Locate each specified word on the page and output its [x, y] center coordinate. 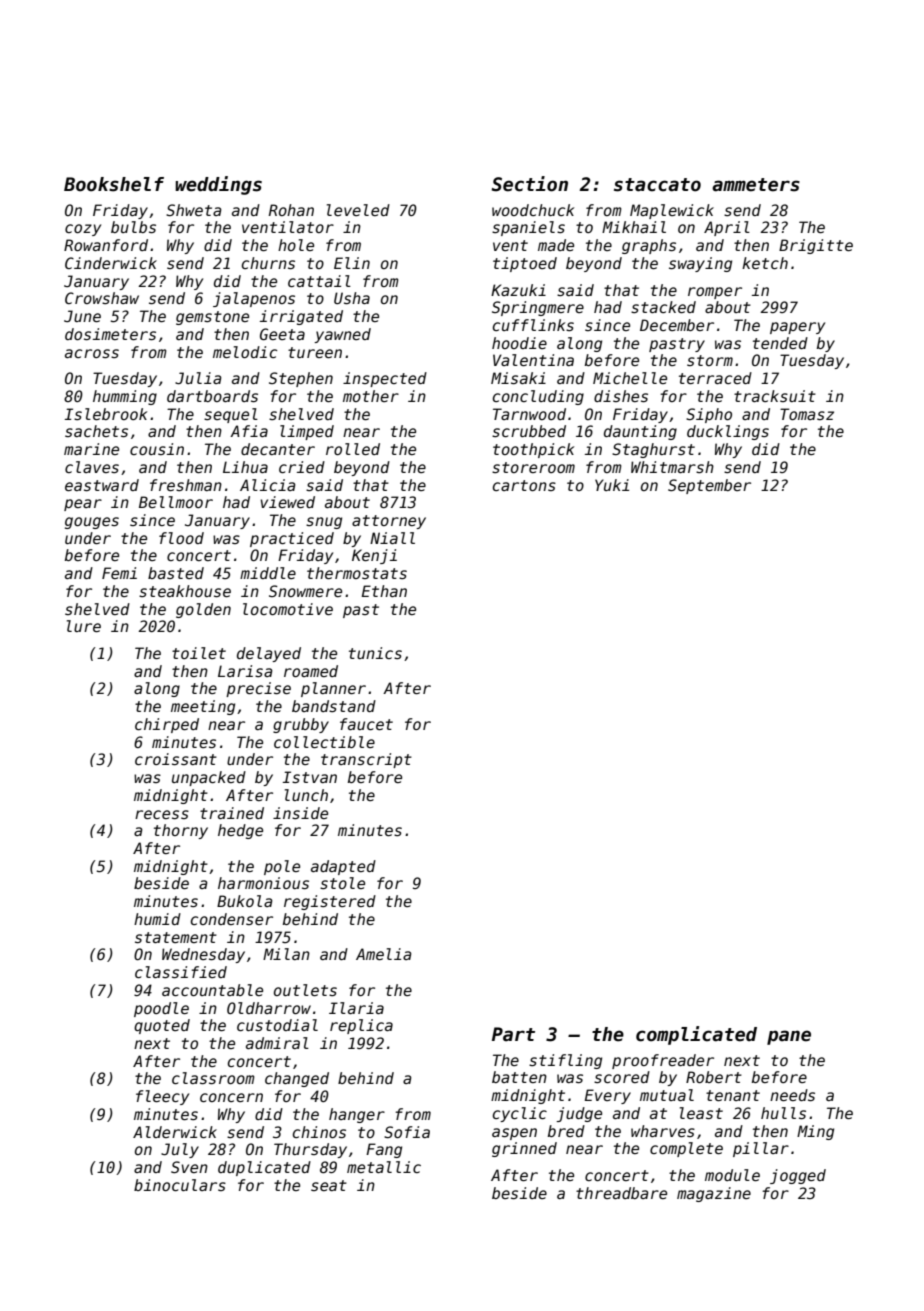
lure [84, 626]
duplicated [264, 1168]
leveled [358, 210]
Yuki [612, 485]
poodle [161, 1009]
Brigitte [816, 246]
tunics [375, 653]
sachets [96, 431]
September [709, 486]
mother [371, 396]
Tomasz [807, 414]
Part [513, 1034]
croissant [176, 759]
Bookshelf [114, 184]
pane [789, 1037]
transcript [366, 760]
